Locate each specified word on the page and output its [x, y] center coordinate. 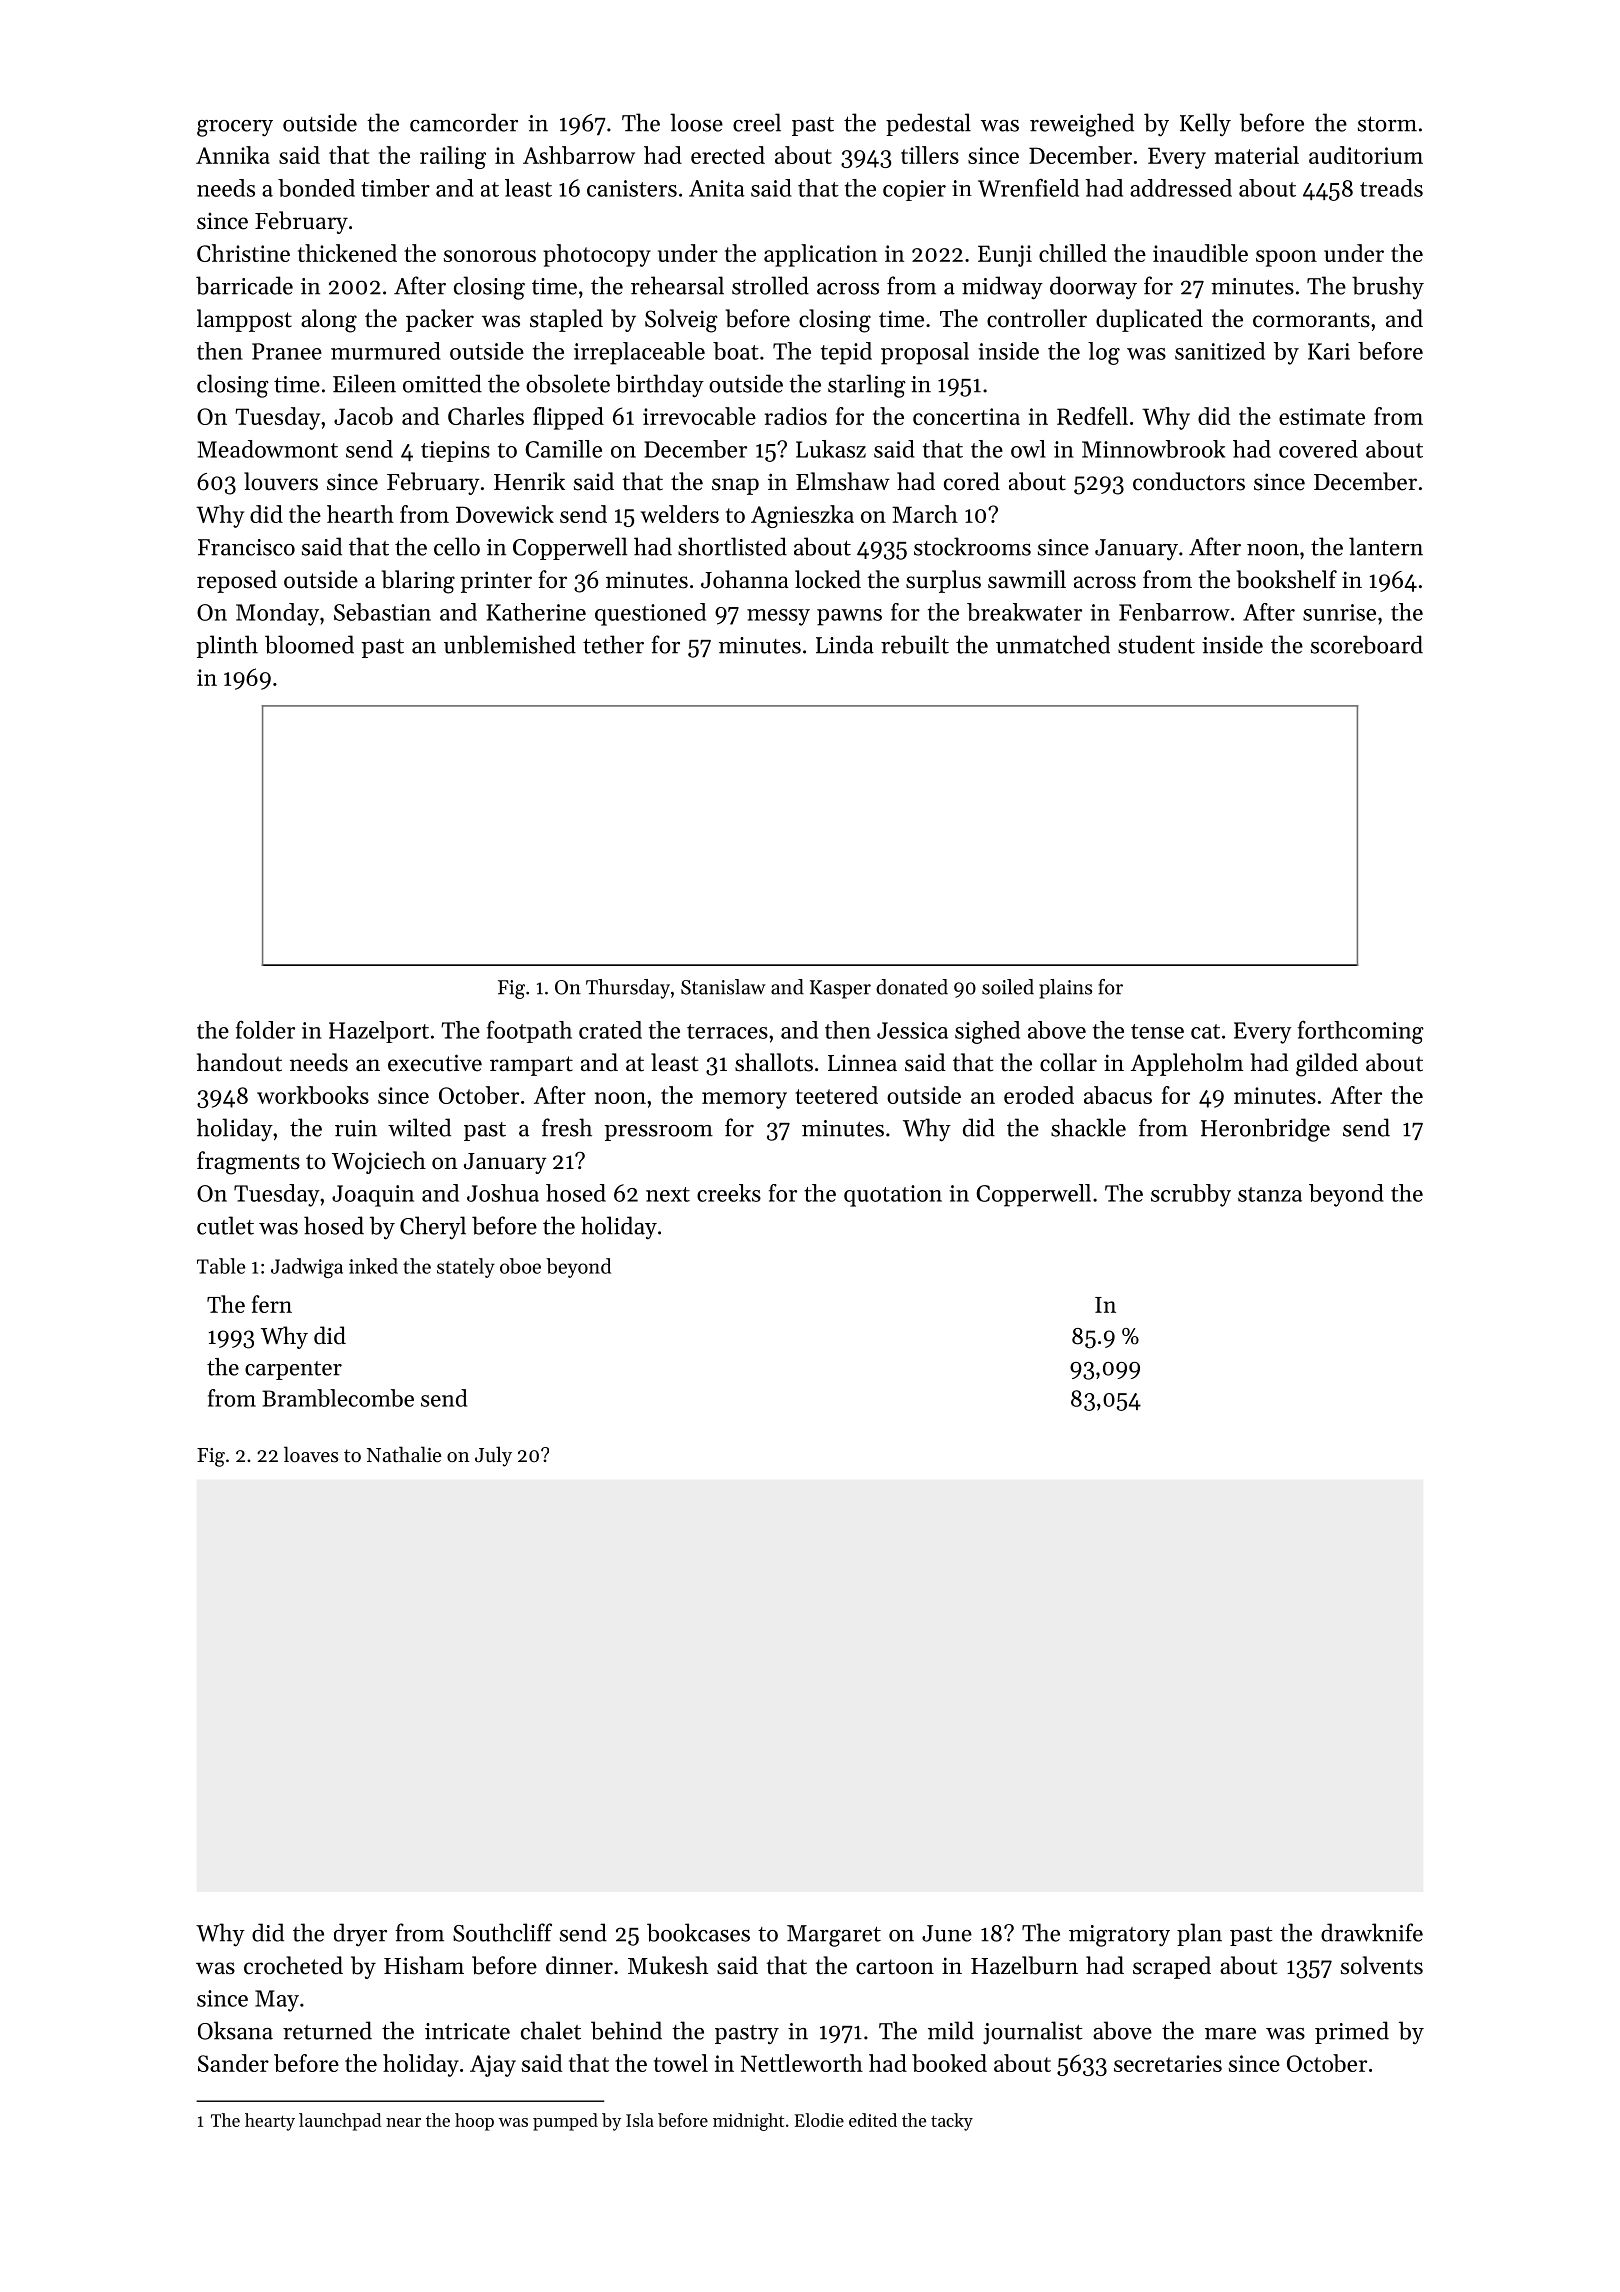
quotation [893, 1196]
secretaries [1168, 2063]
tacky [952, 2122]
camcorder [464, 122]
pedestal [928, 124]
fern [272, 1304]
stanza [1270, 1194]
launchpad [340, 2122]
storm [1387, 124]
